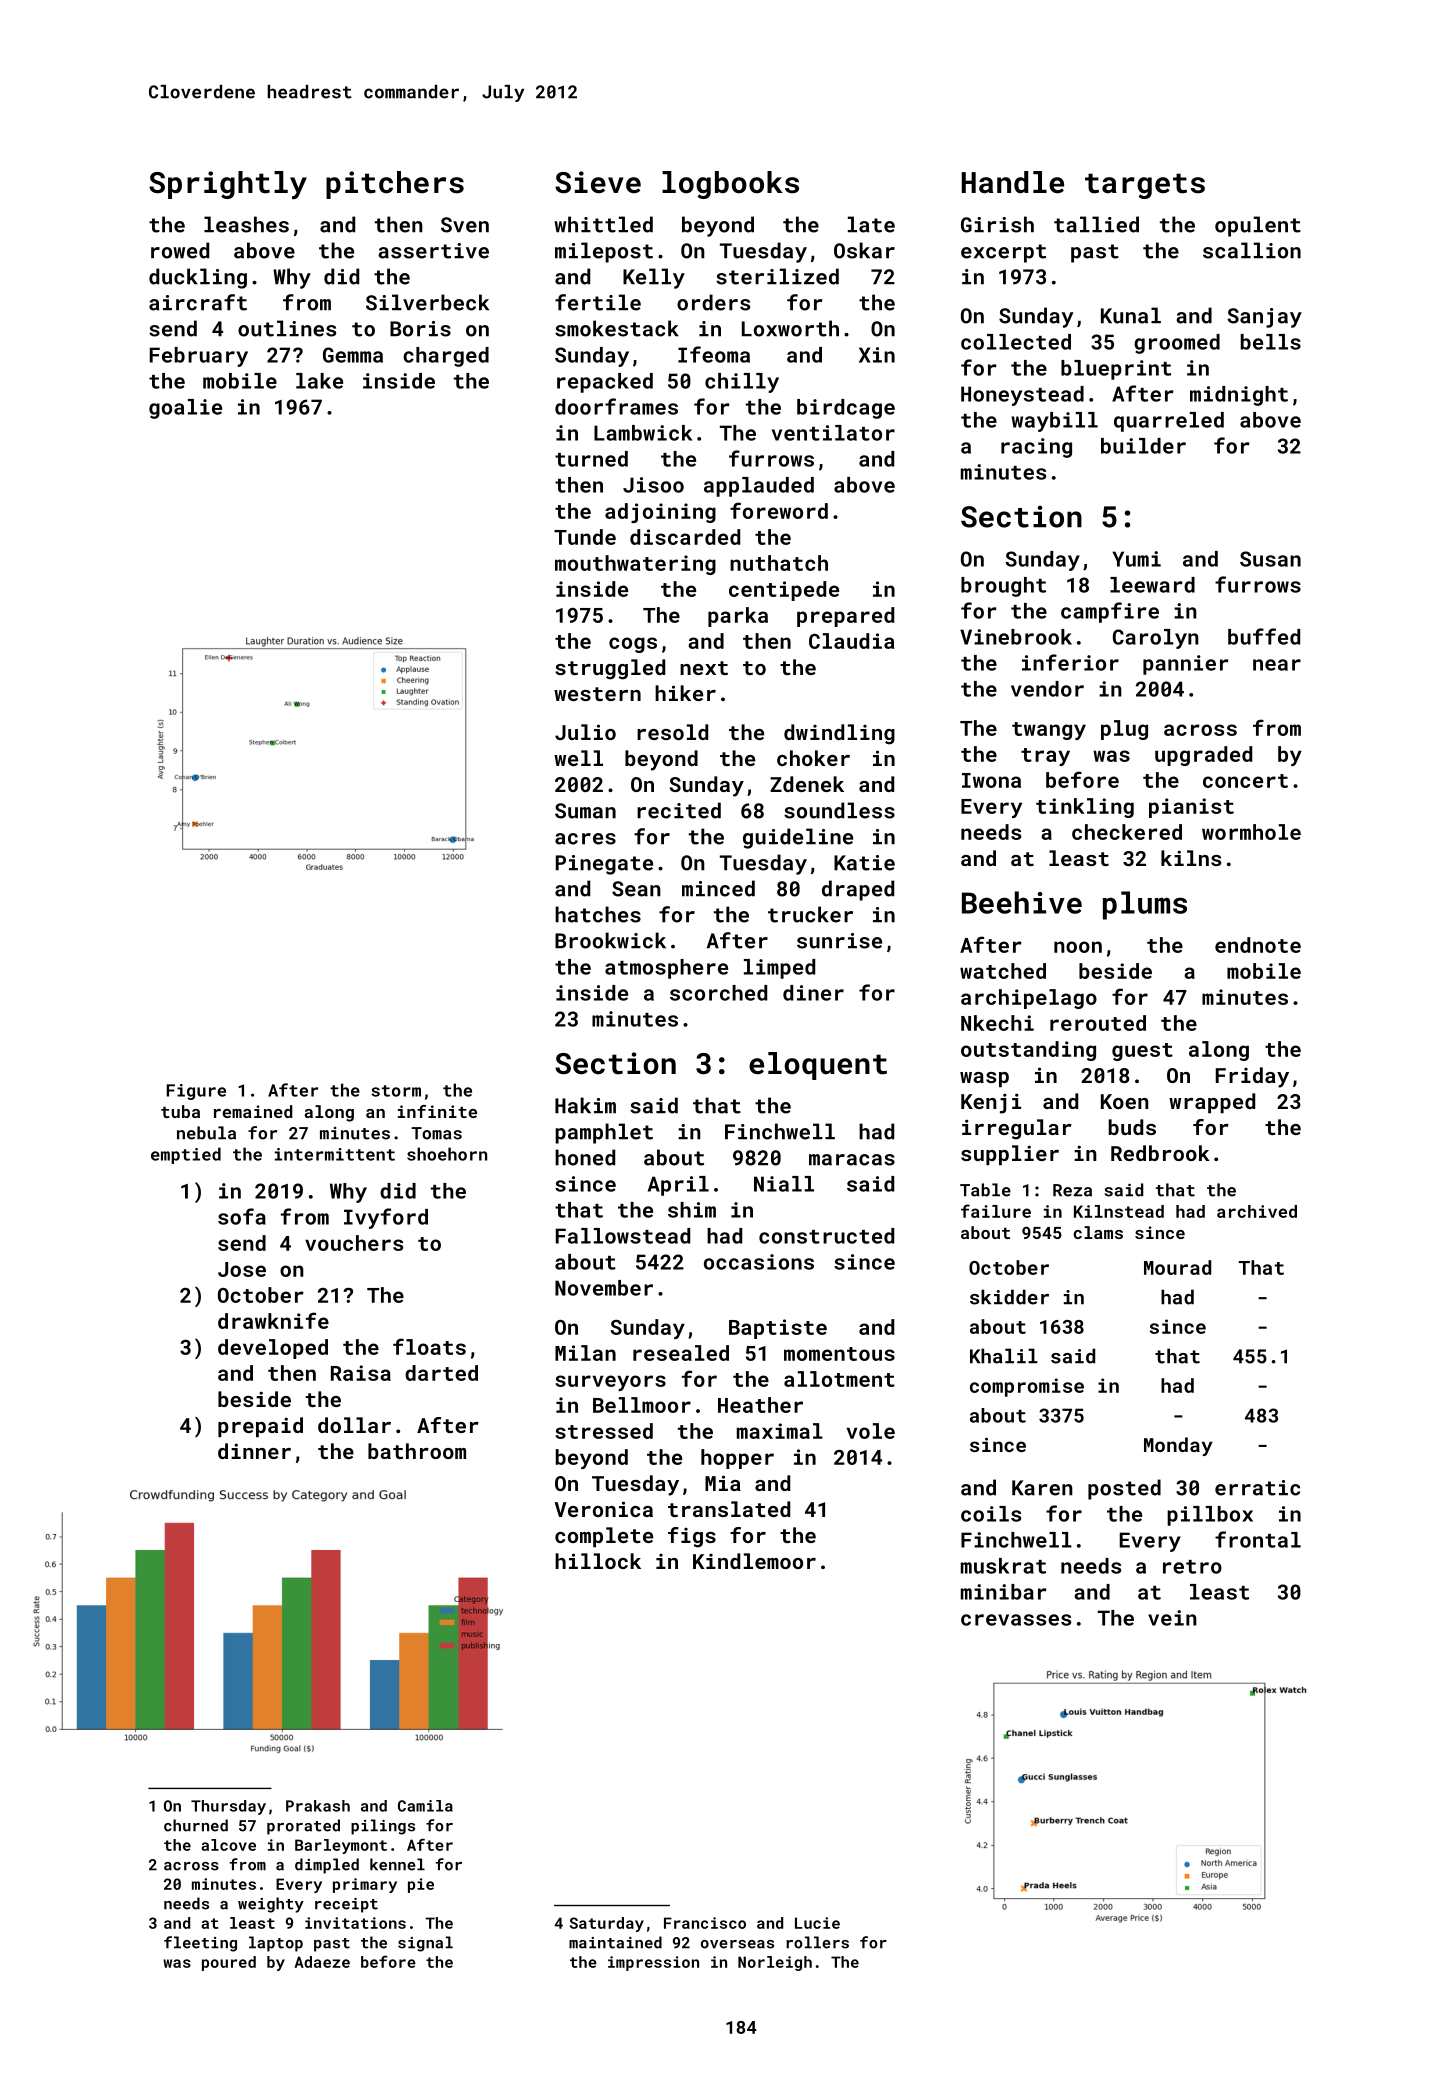  Describe the element at coordinates (1169, 422) in the screenshot. I see `quarreled` at that location.
